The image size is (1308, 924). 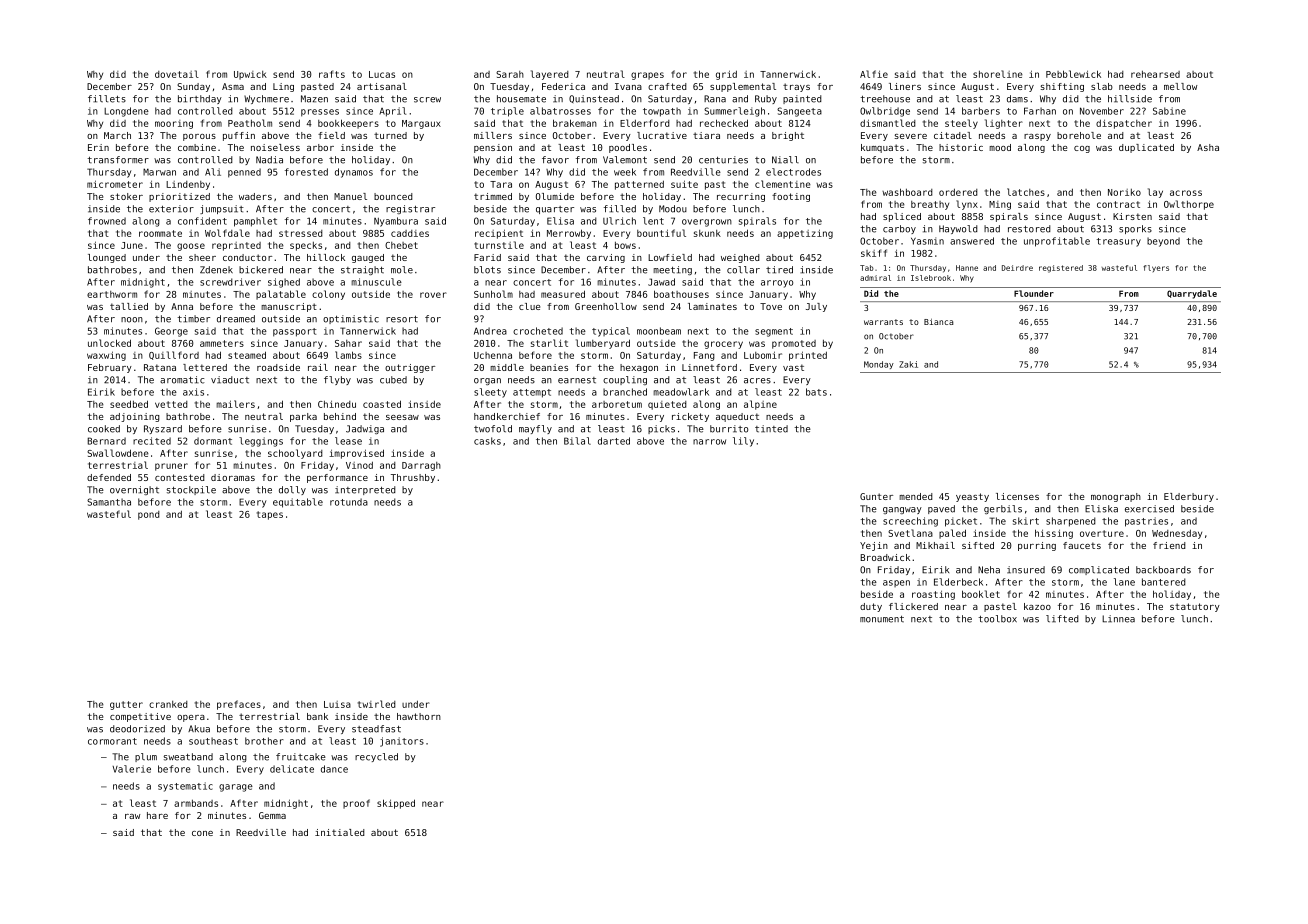 What do you see at coordinates (871, 607) in the screenshot?
I see `duty` at bounding box center [871, 607].
